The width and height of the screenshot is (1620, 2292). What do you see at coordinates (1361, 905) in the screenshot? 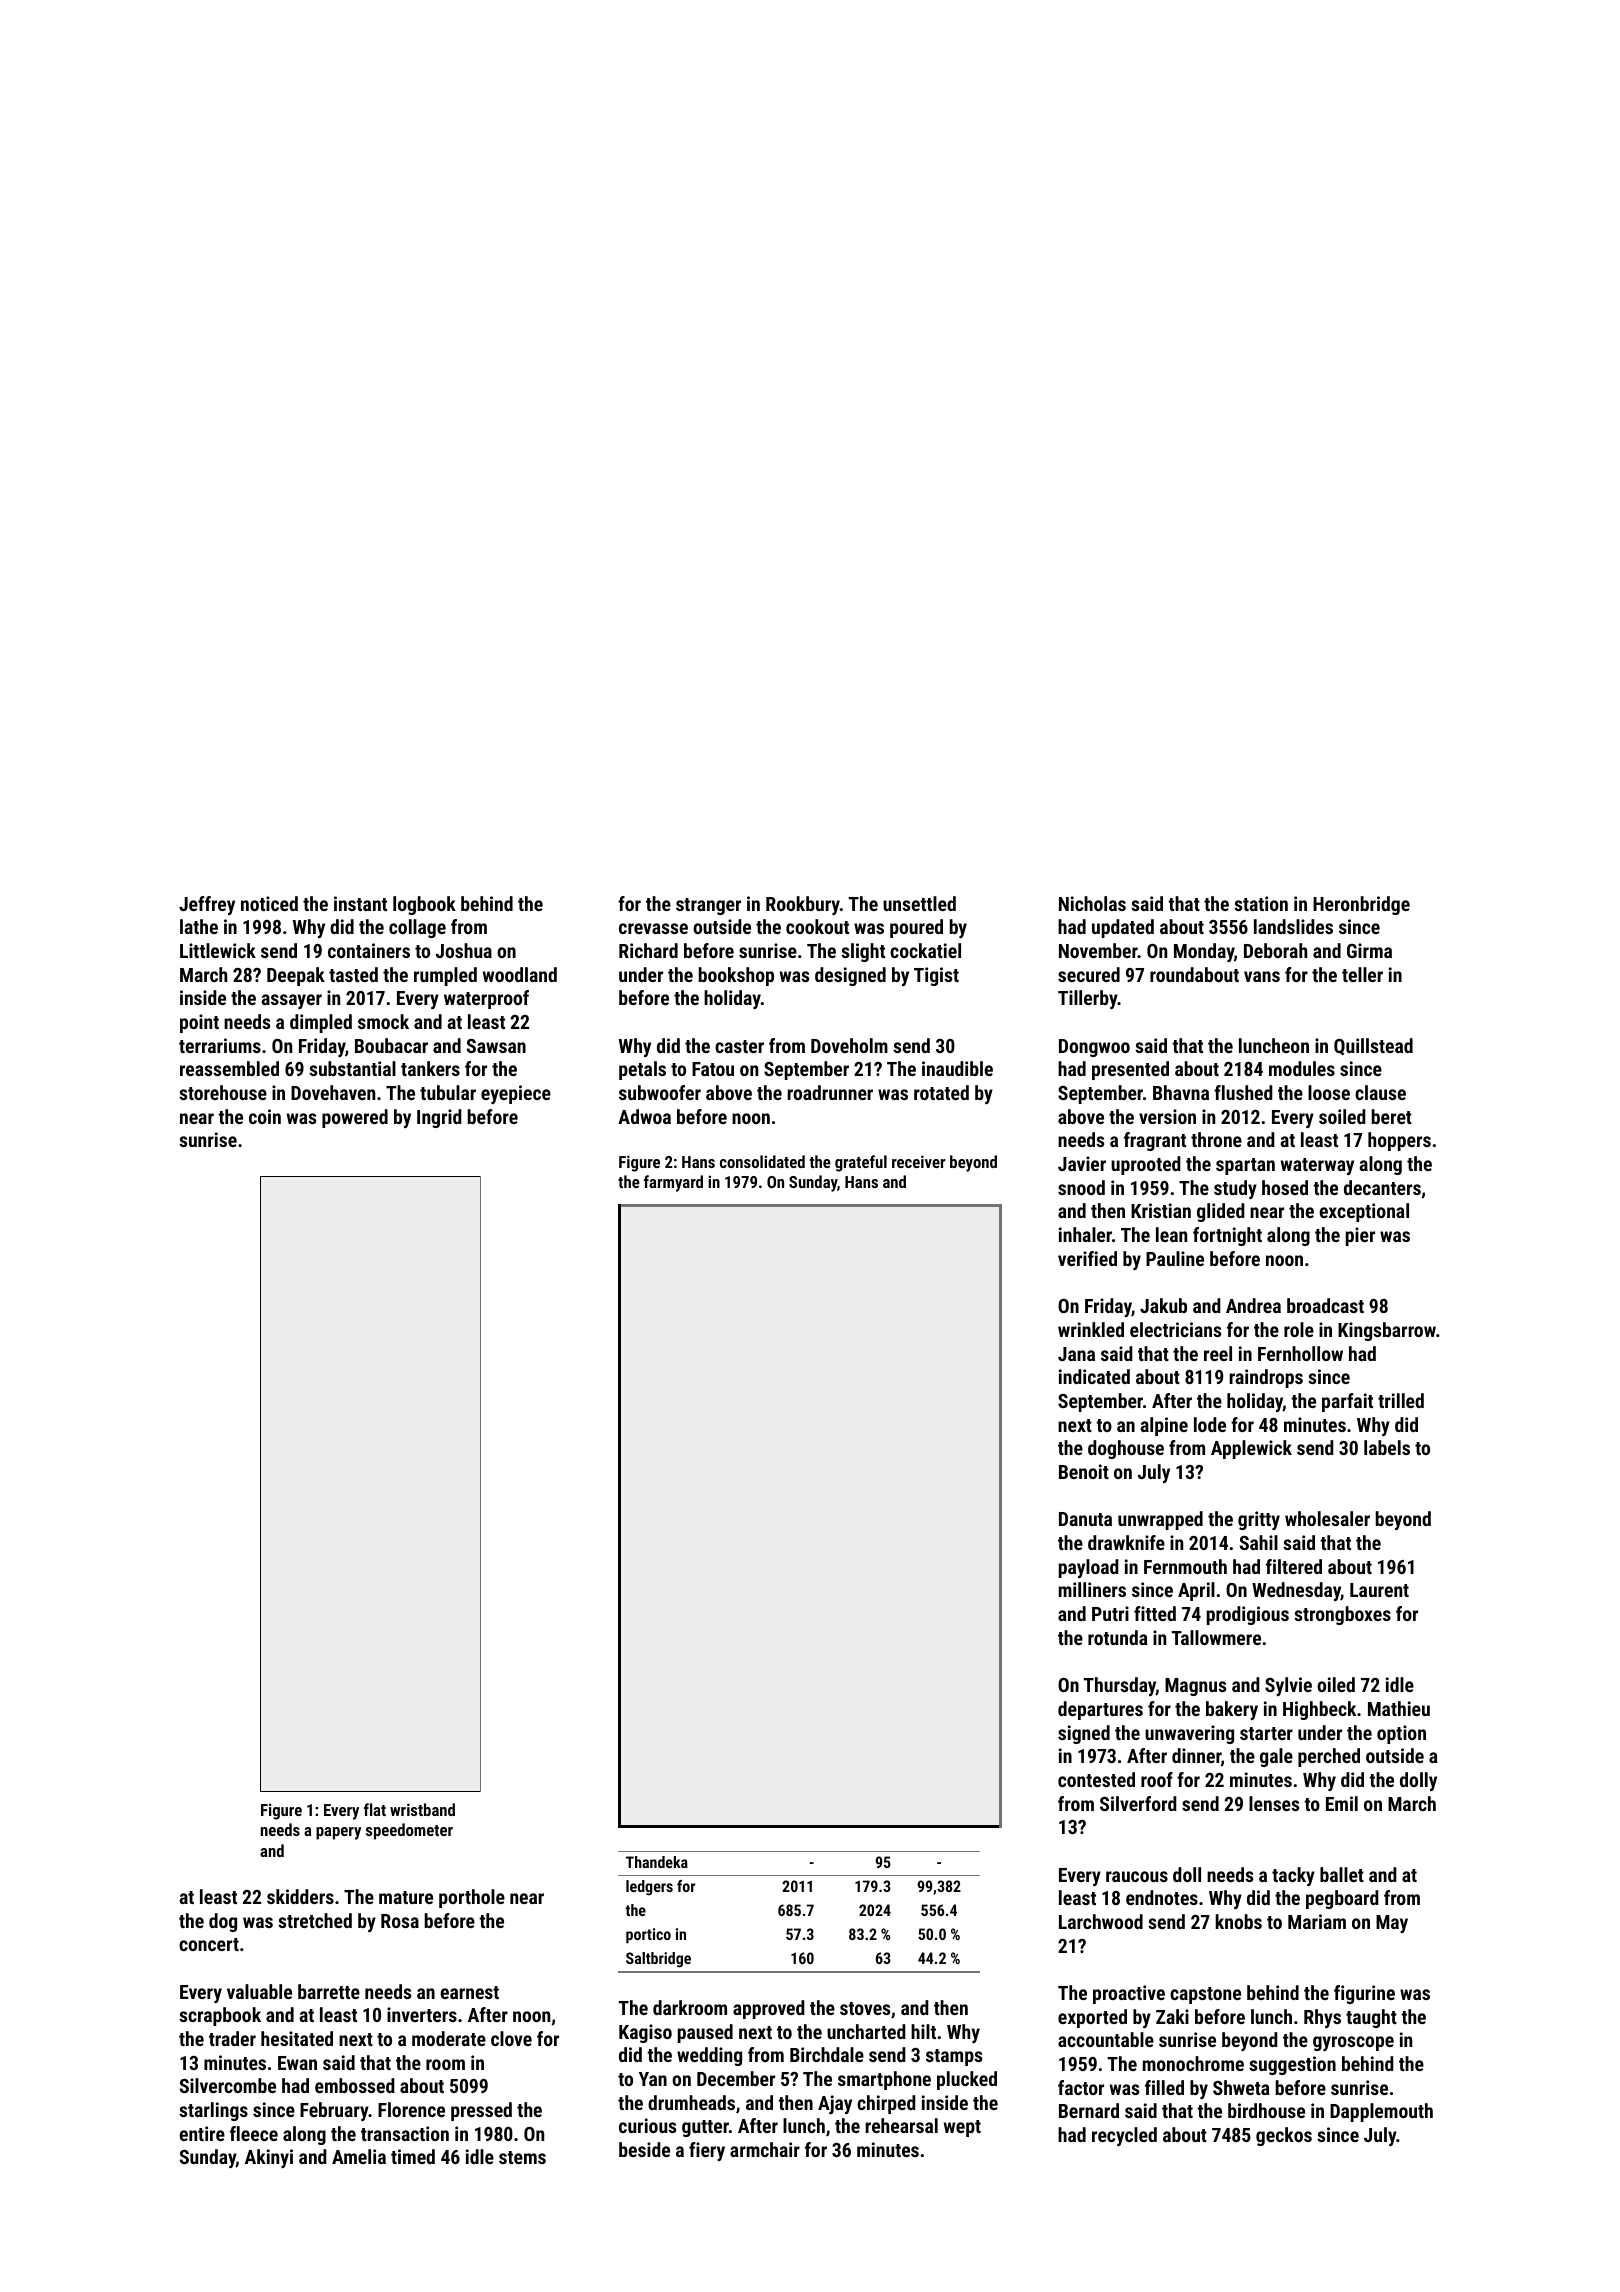
I see `Heronbridge` at bounding box center [1361, 905].
